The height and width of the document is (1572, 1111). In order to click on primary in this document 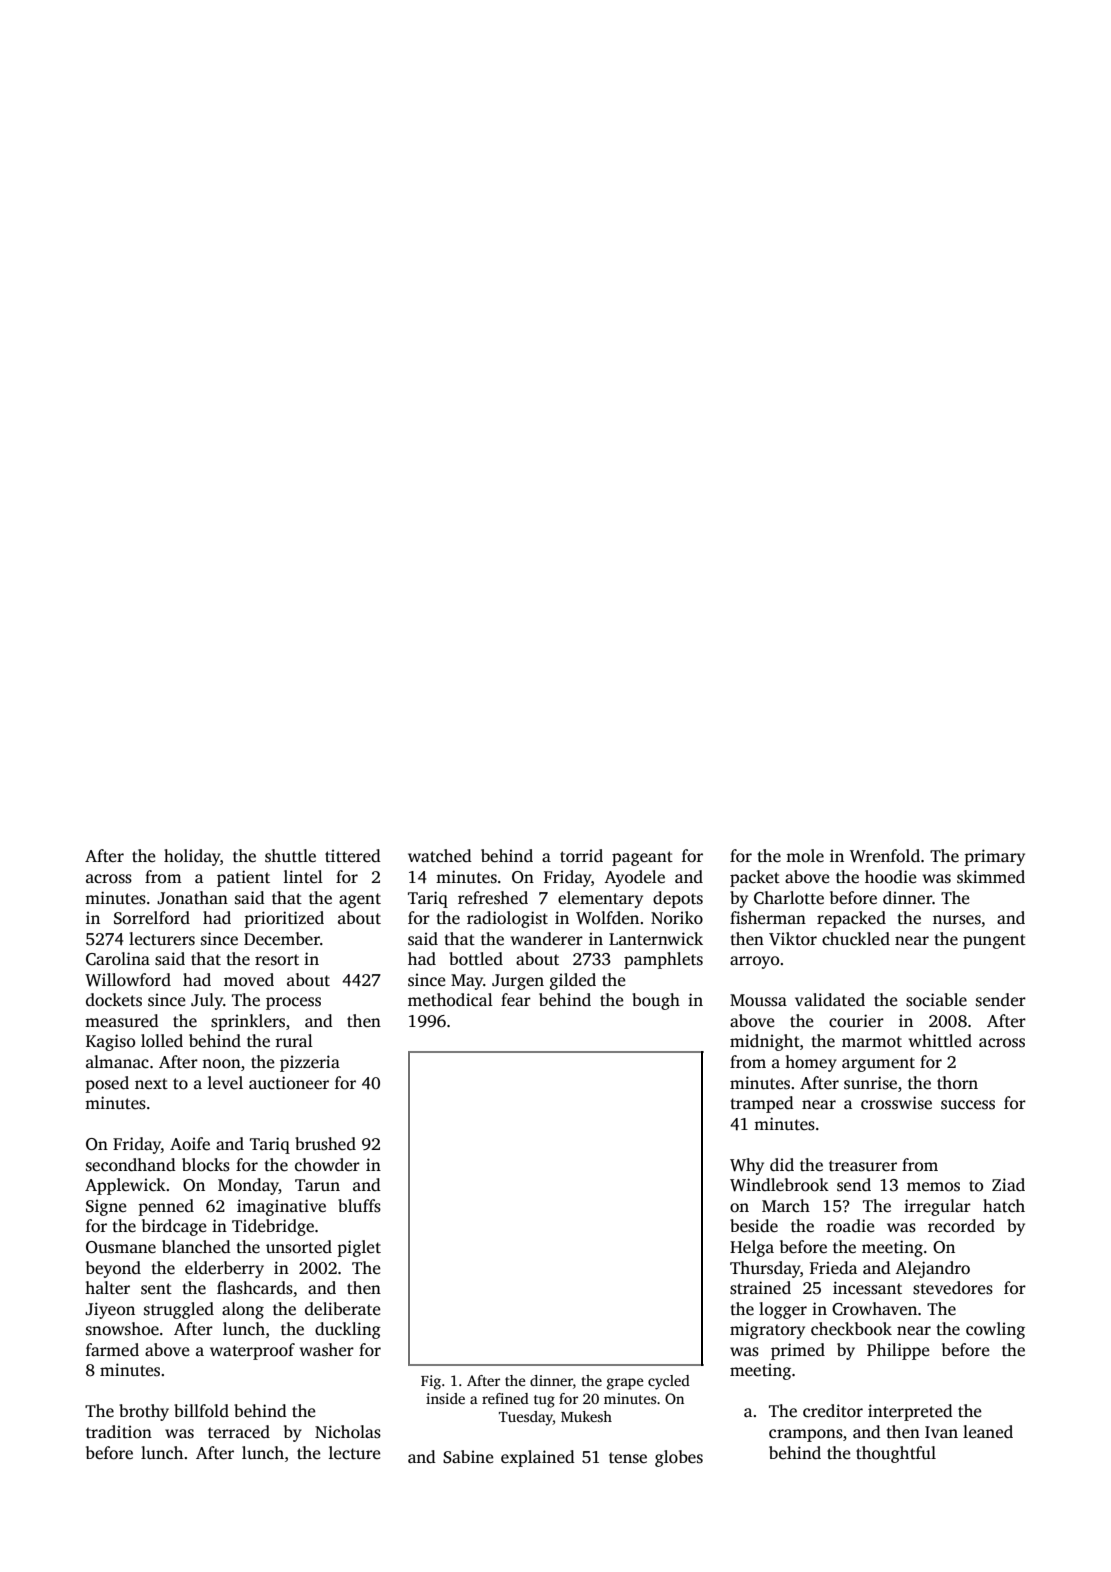, I will do `click(994, 857)`.
